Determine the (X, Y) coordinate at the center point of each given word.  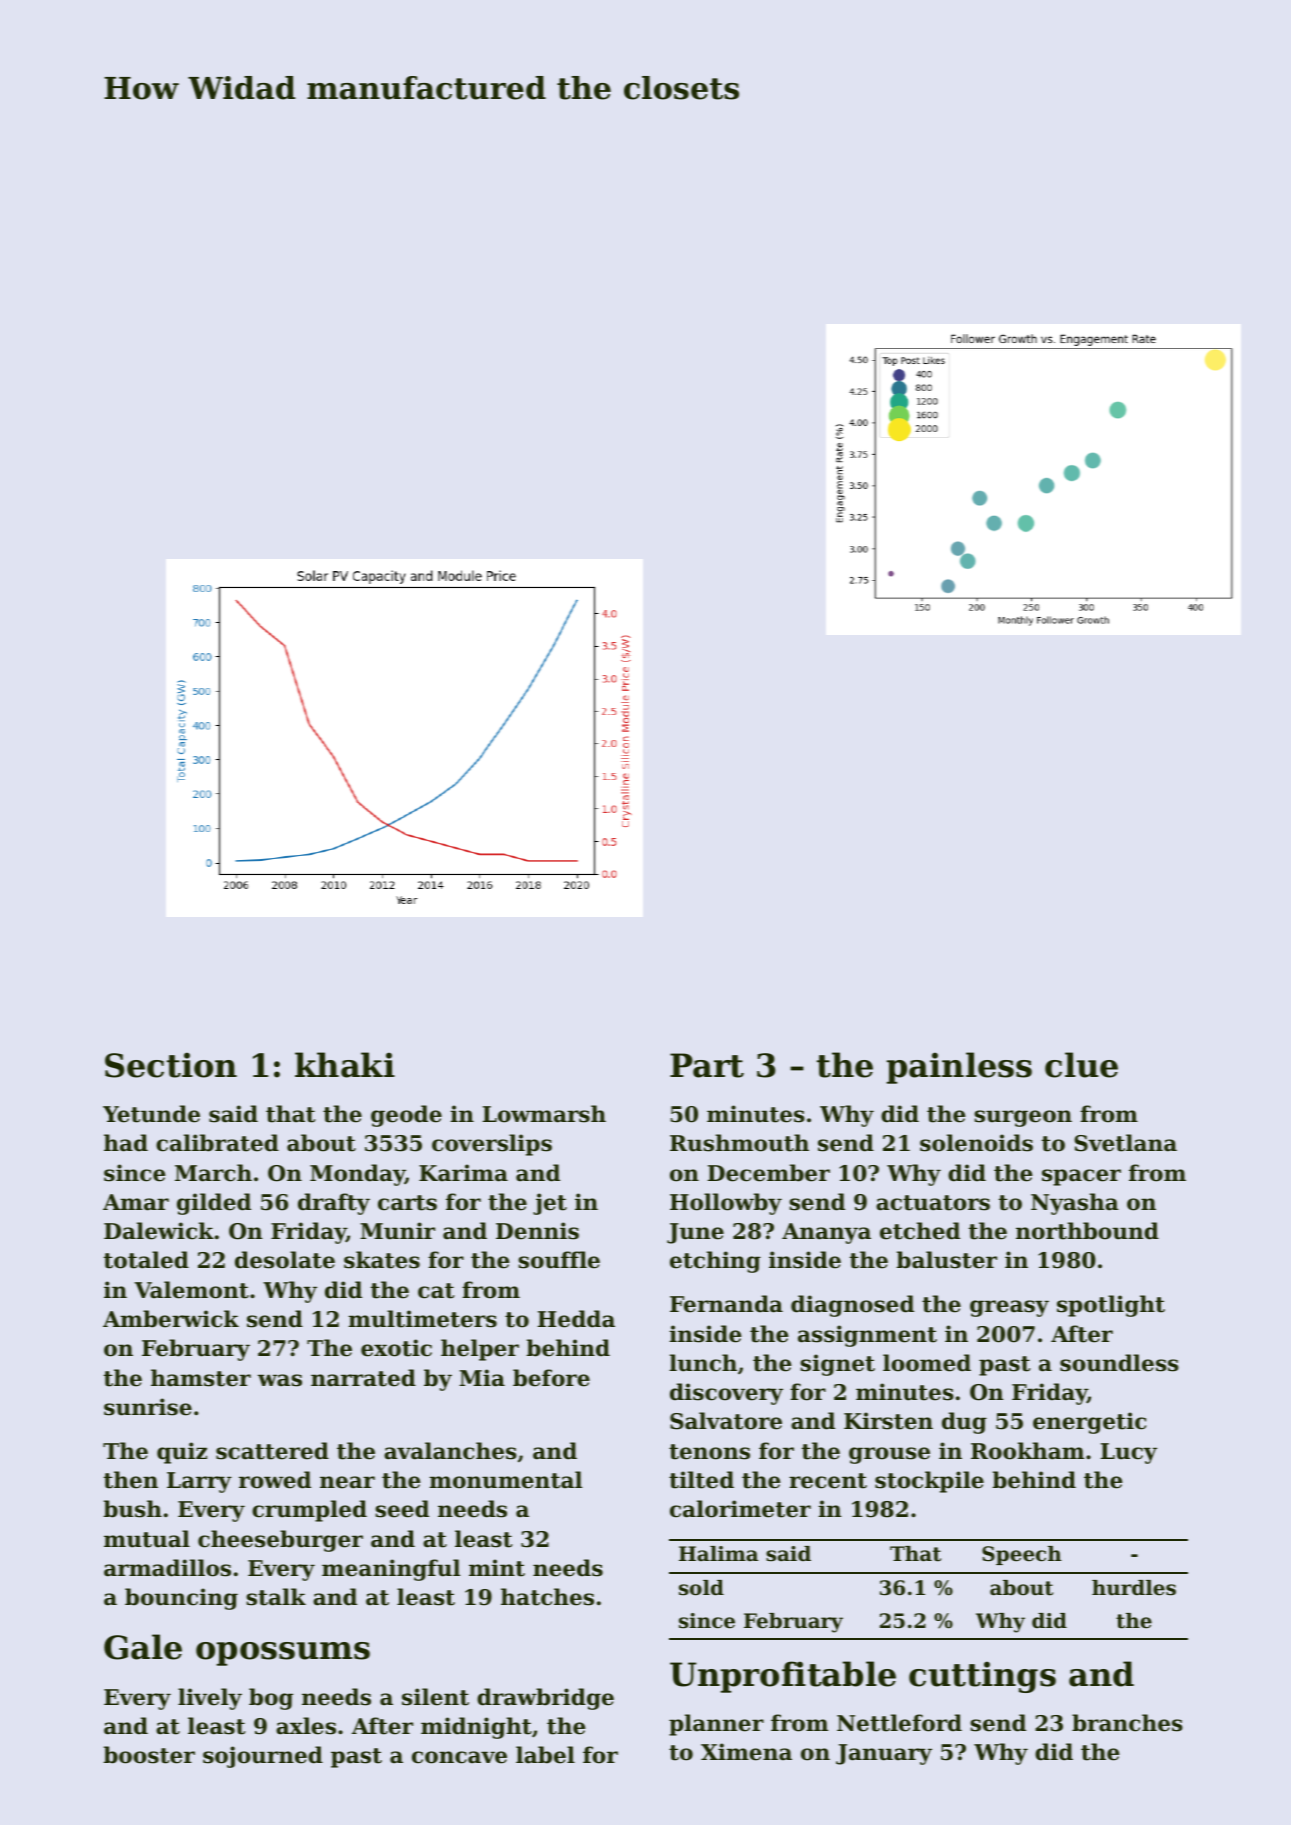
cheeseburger (280, 1541)
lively (210, 1699)
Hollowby (726, 1204)
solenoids (976, 1143)
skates (382, 1260)
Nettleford (899, 1723)
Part (707, 1065)
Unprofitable (783, 1677)
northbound (1087, 1231)
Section (171, 1065)
